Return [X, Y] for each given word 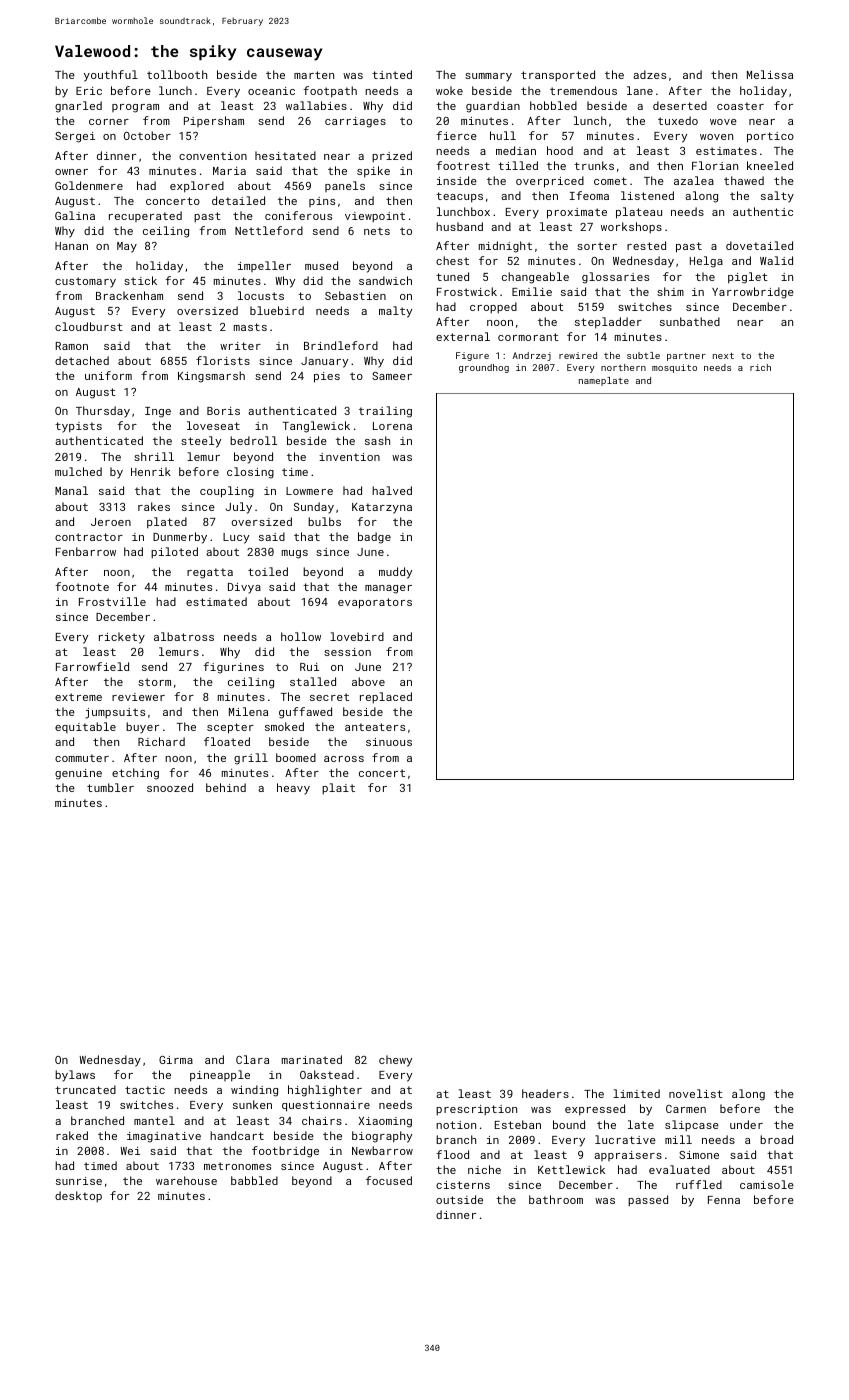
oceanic [271, 91]
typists [78, 427]
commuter [82, 758]
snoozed [170, 787]
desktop [78, 1196]
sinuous [389, 742]
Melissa [770, 74]
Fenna [724, 1200]
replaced [386, 697]
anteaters [375, 727]
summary [488, 77]
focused [389, 1180]
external [463, 336]
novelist [696, 1093]
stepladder [608, 323]
